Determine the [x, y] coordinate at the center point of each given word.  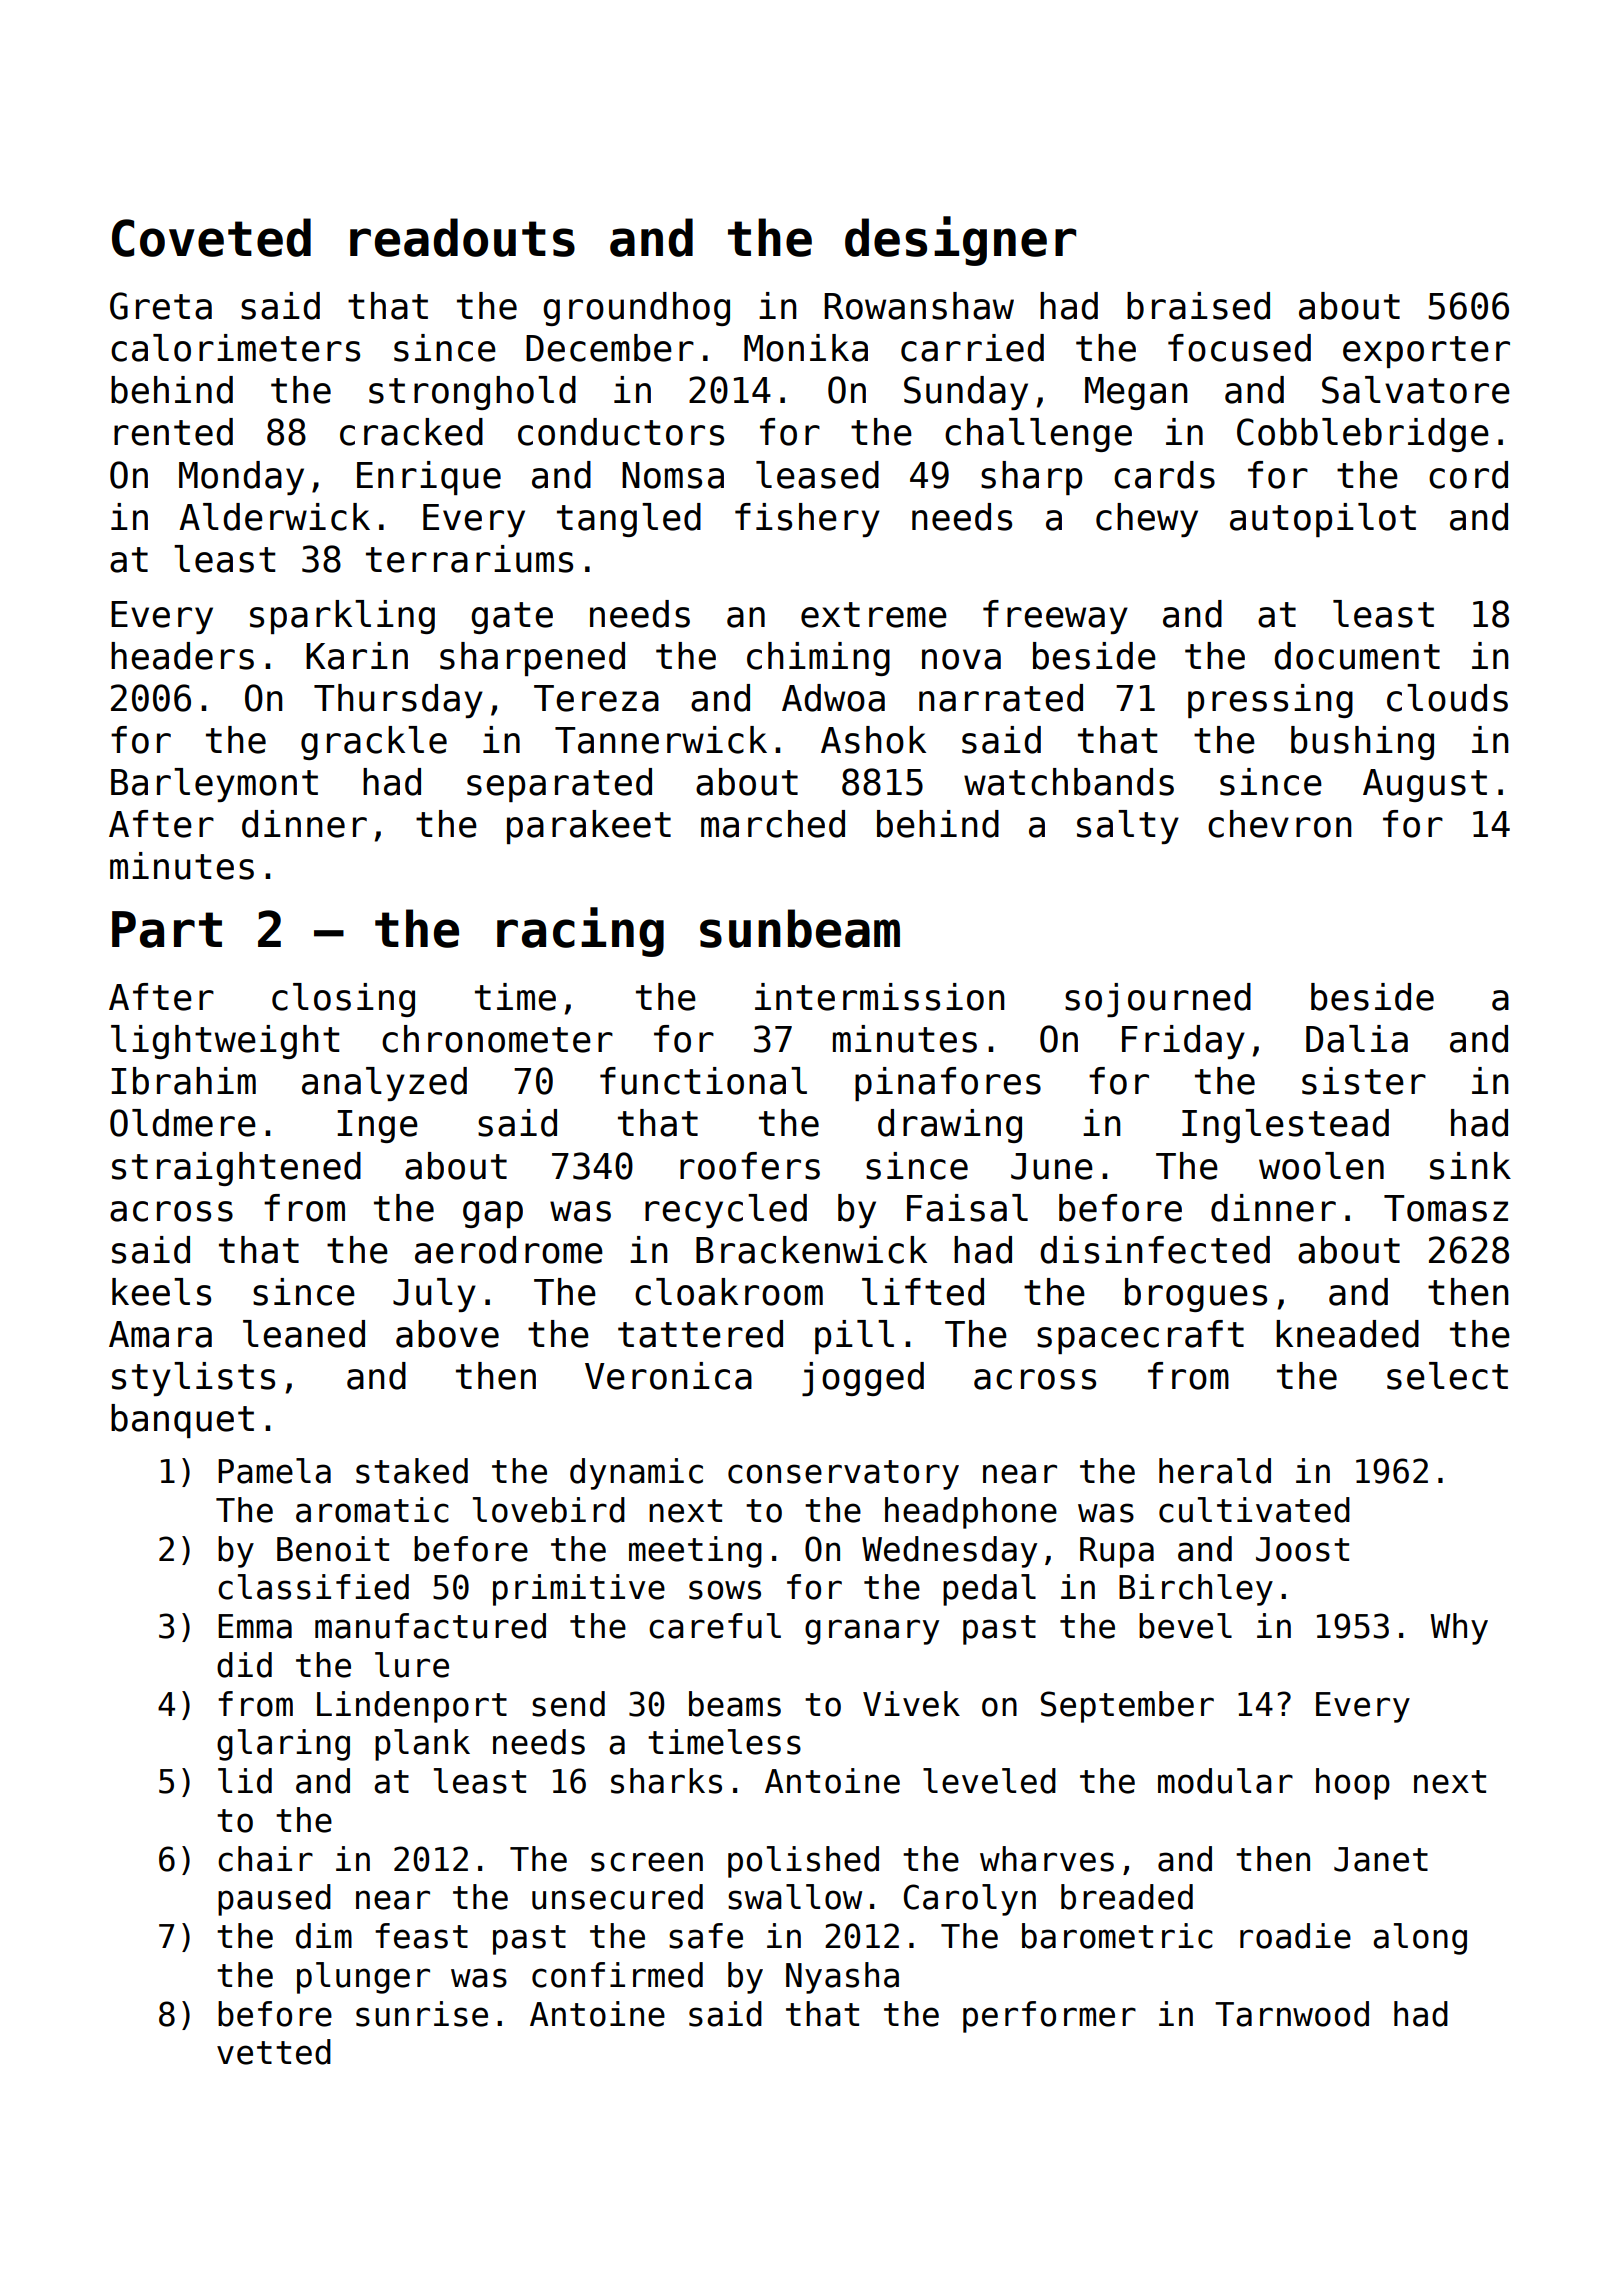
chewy [1147, 520]
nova [961, 659]
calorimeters [235, 348]
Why [1459, 1629]
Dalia [1357, 1039]
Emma [255, 1626]
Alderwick [274, 517]
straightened [236, 1169]
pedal [989, 1590]
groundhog [636, 309]
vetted [274, 2052]
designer [960, 241]
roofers [750, 1166]
